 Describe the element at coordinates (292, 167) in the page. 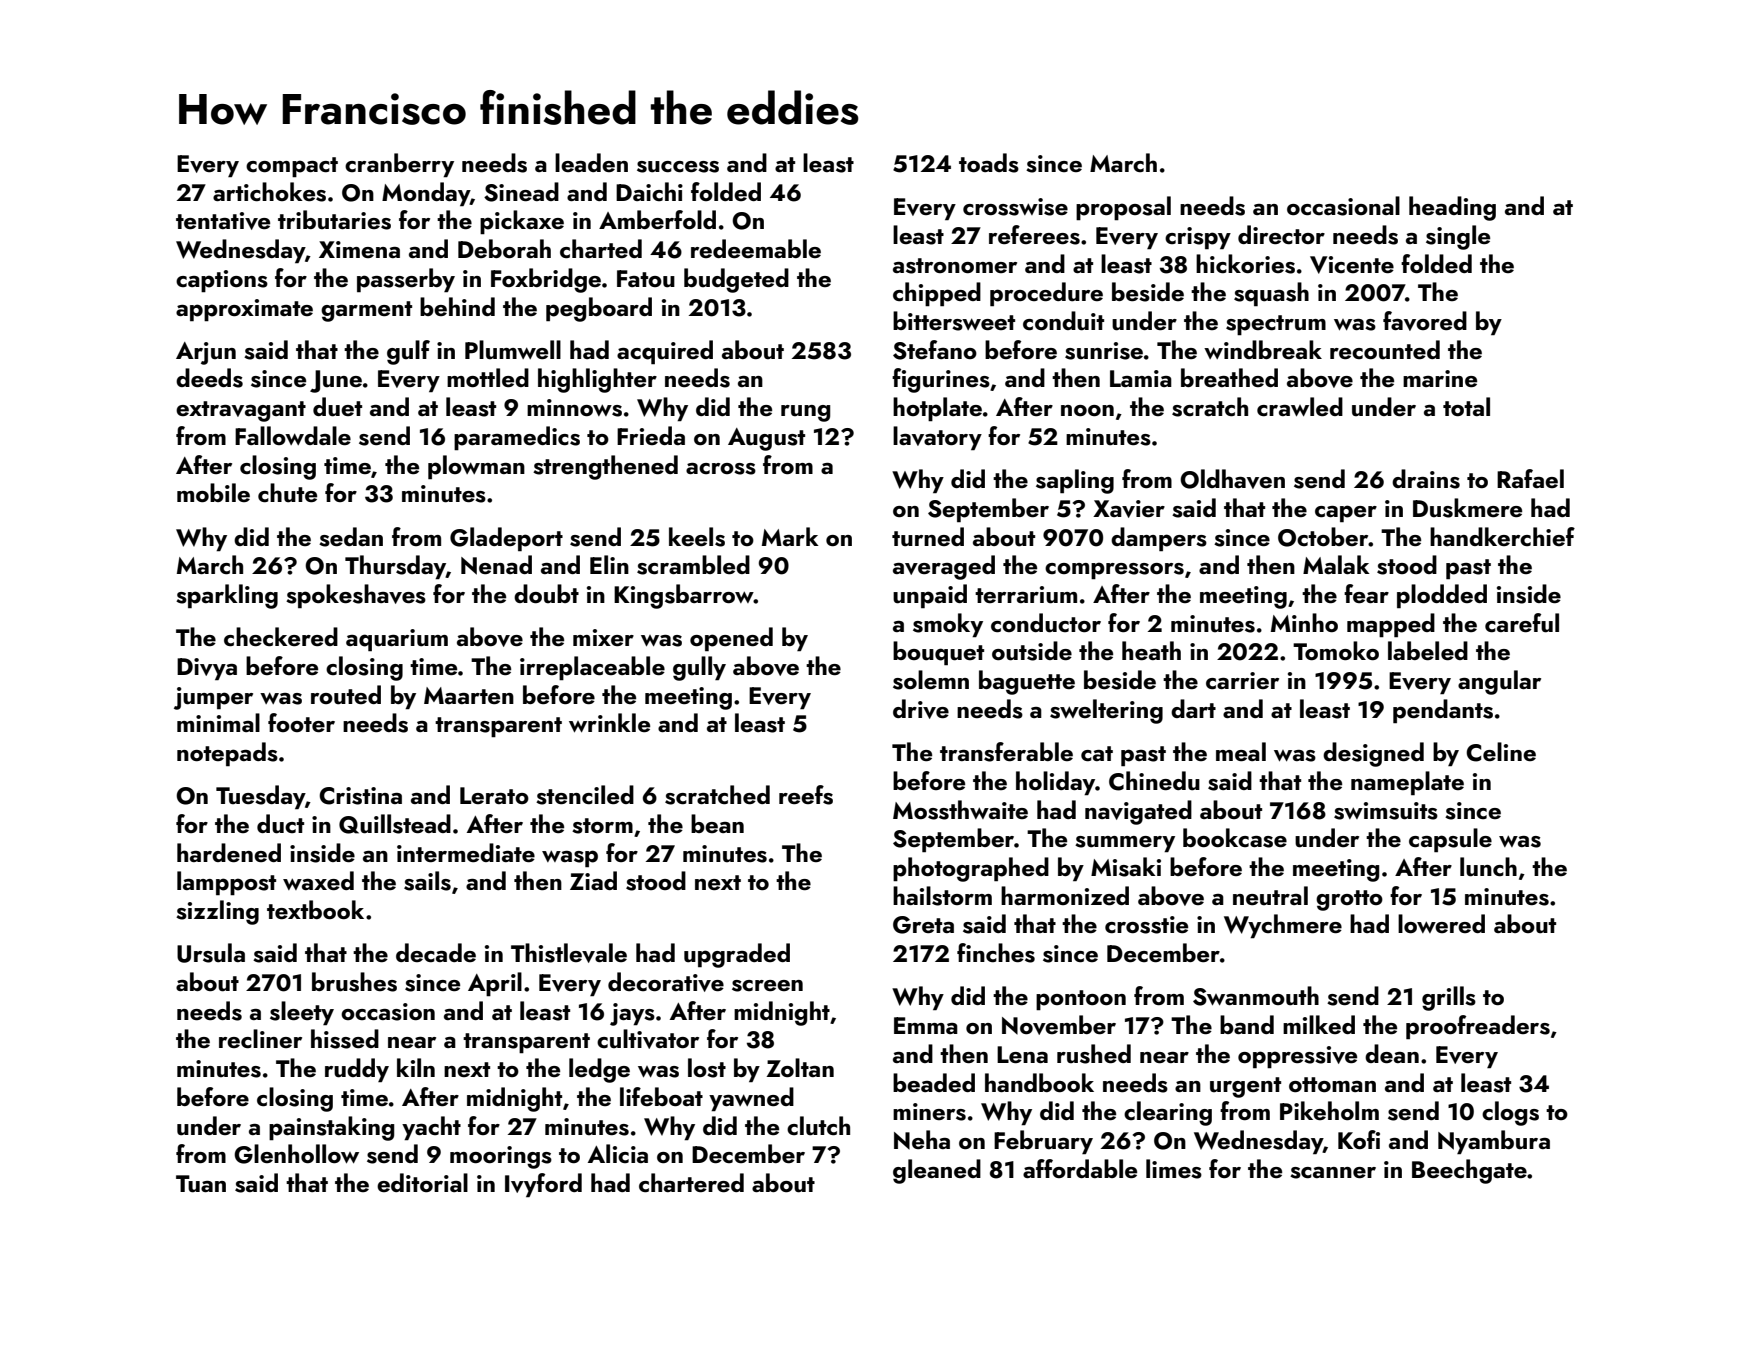

I see `compact` at that location.
